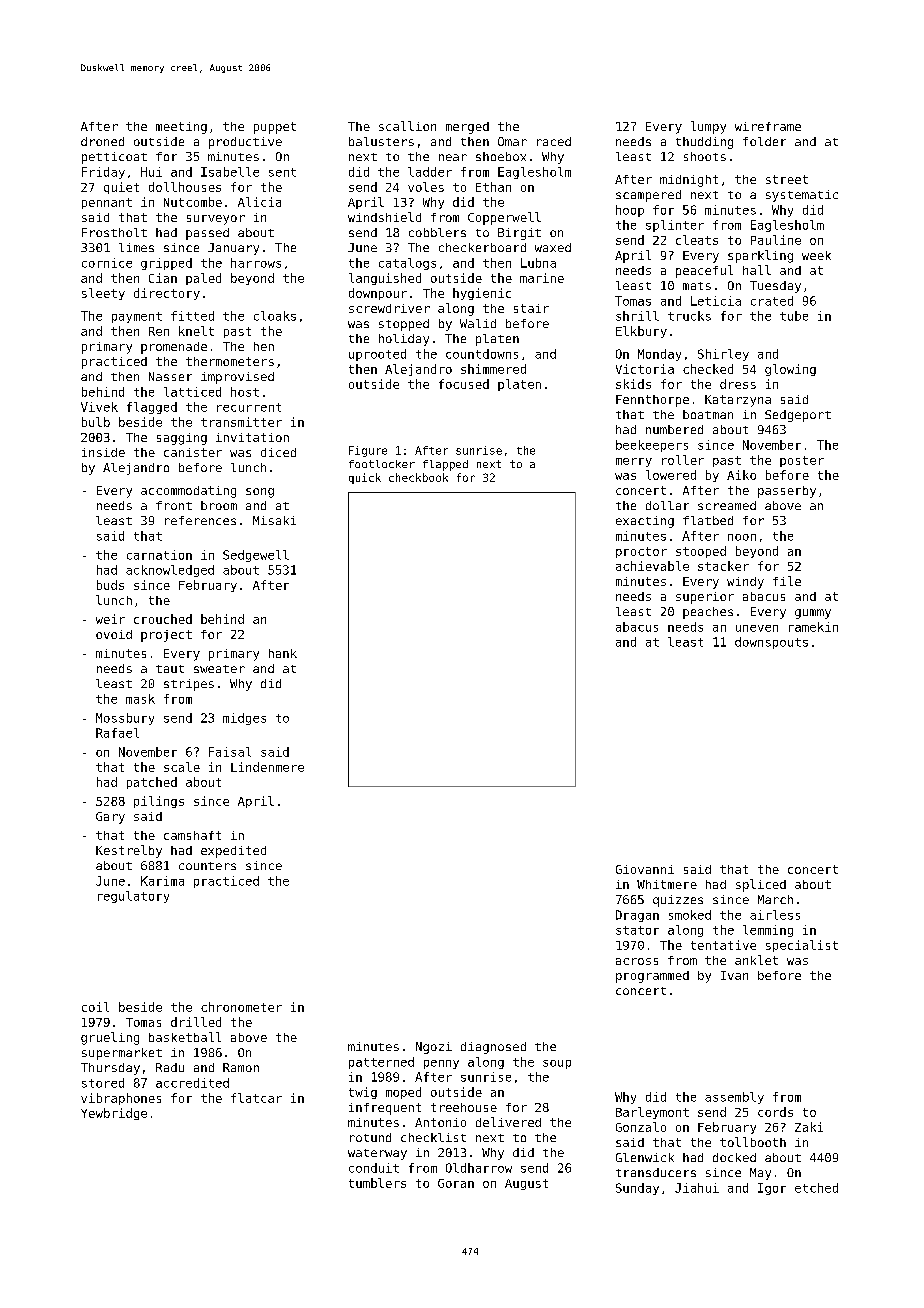 Image resolution: width=924 pixels, height=1308 pixels. What do you see at coordinates (103, 173) in the screenshot?
I see `Friday` at bounding box center [103, 173].
